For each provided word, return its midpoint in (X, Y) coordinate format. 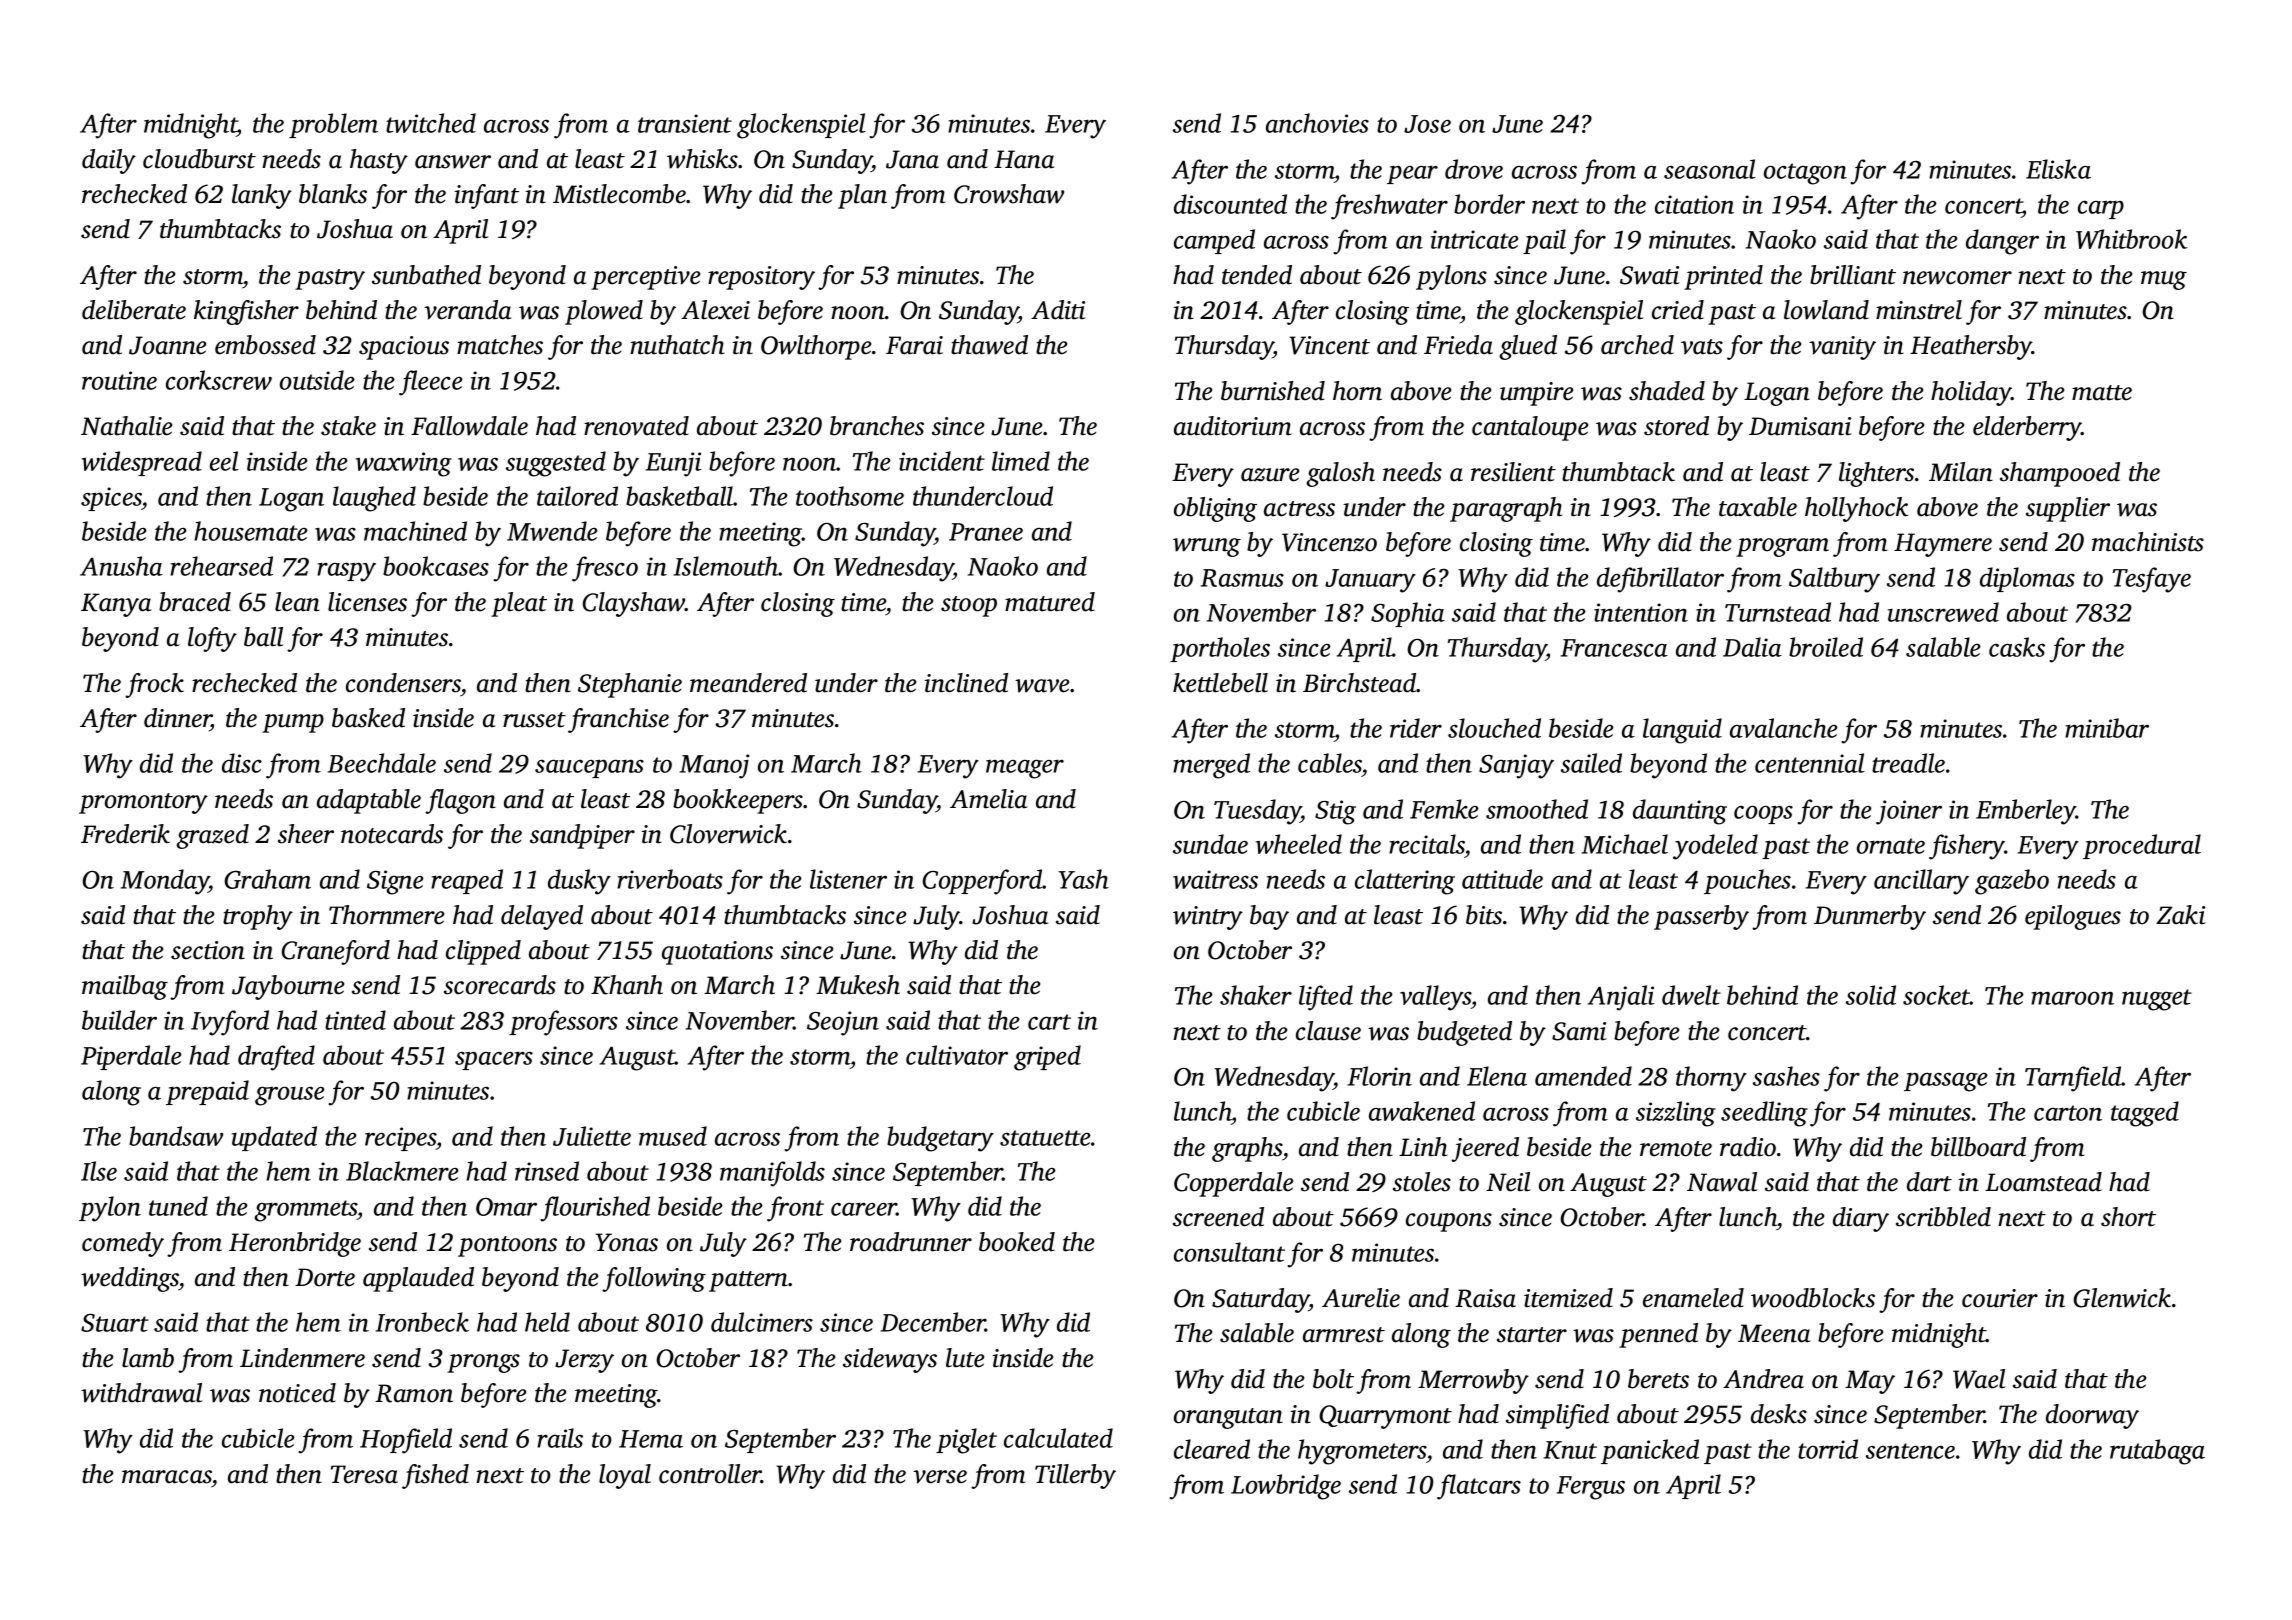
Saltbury (1834, 580)
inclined (966, 683)
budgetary (940, 1139)
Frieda (1458, 345)
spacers (494, 1060)
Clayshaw (634, 604)
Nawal (1722, 1182)
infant (486, 196)
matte (2102, 393)
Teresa (364, 1474)
